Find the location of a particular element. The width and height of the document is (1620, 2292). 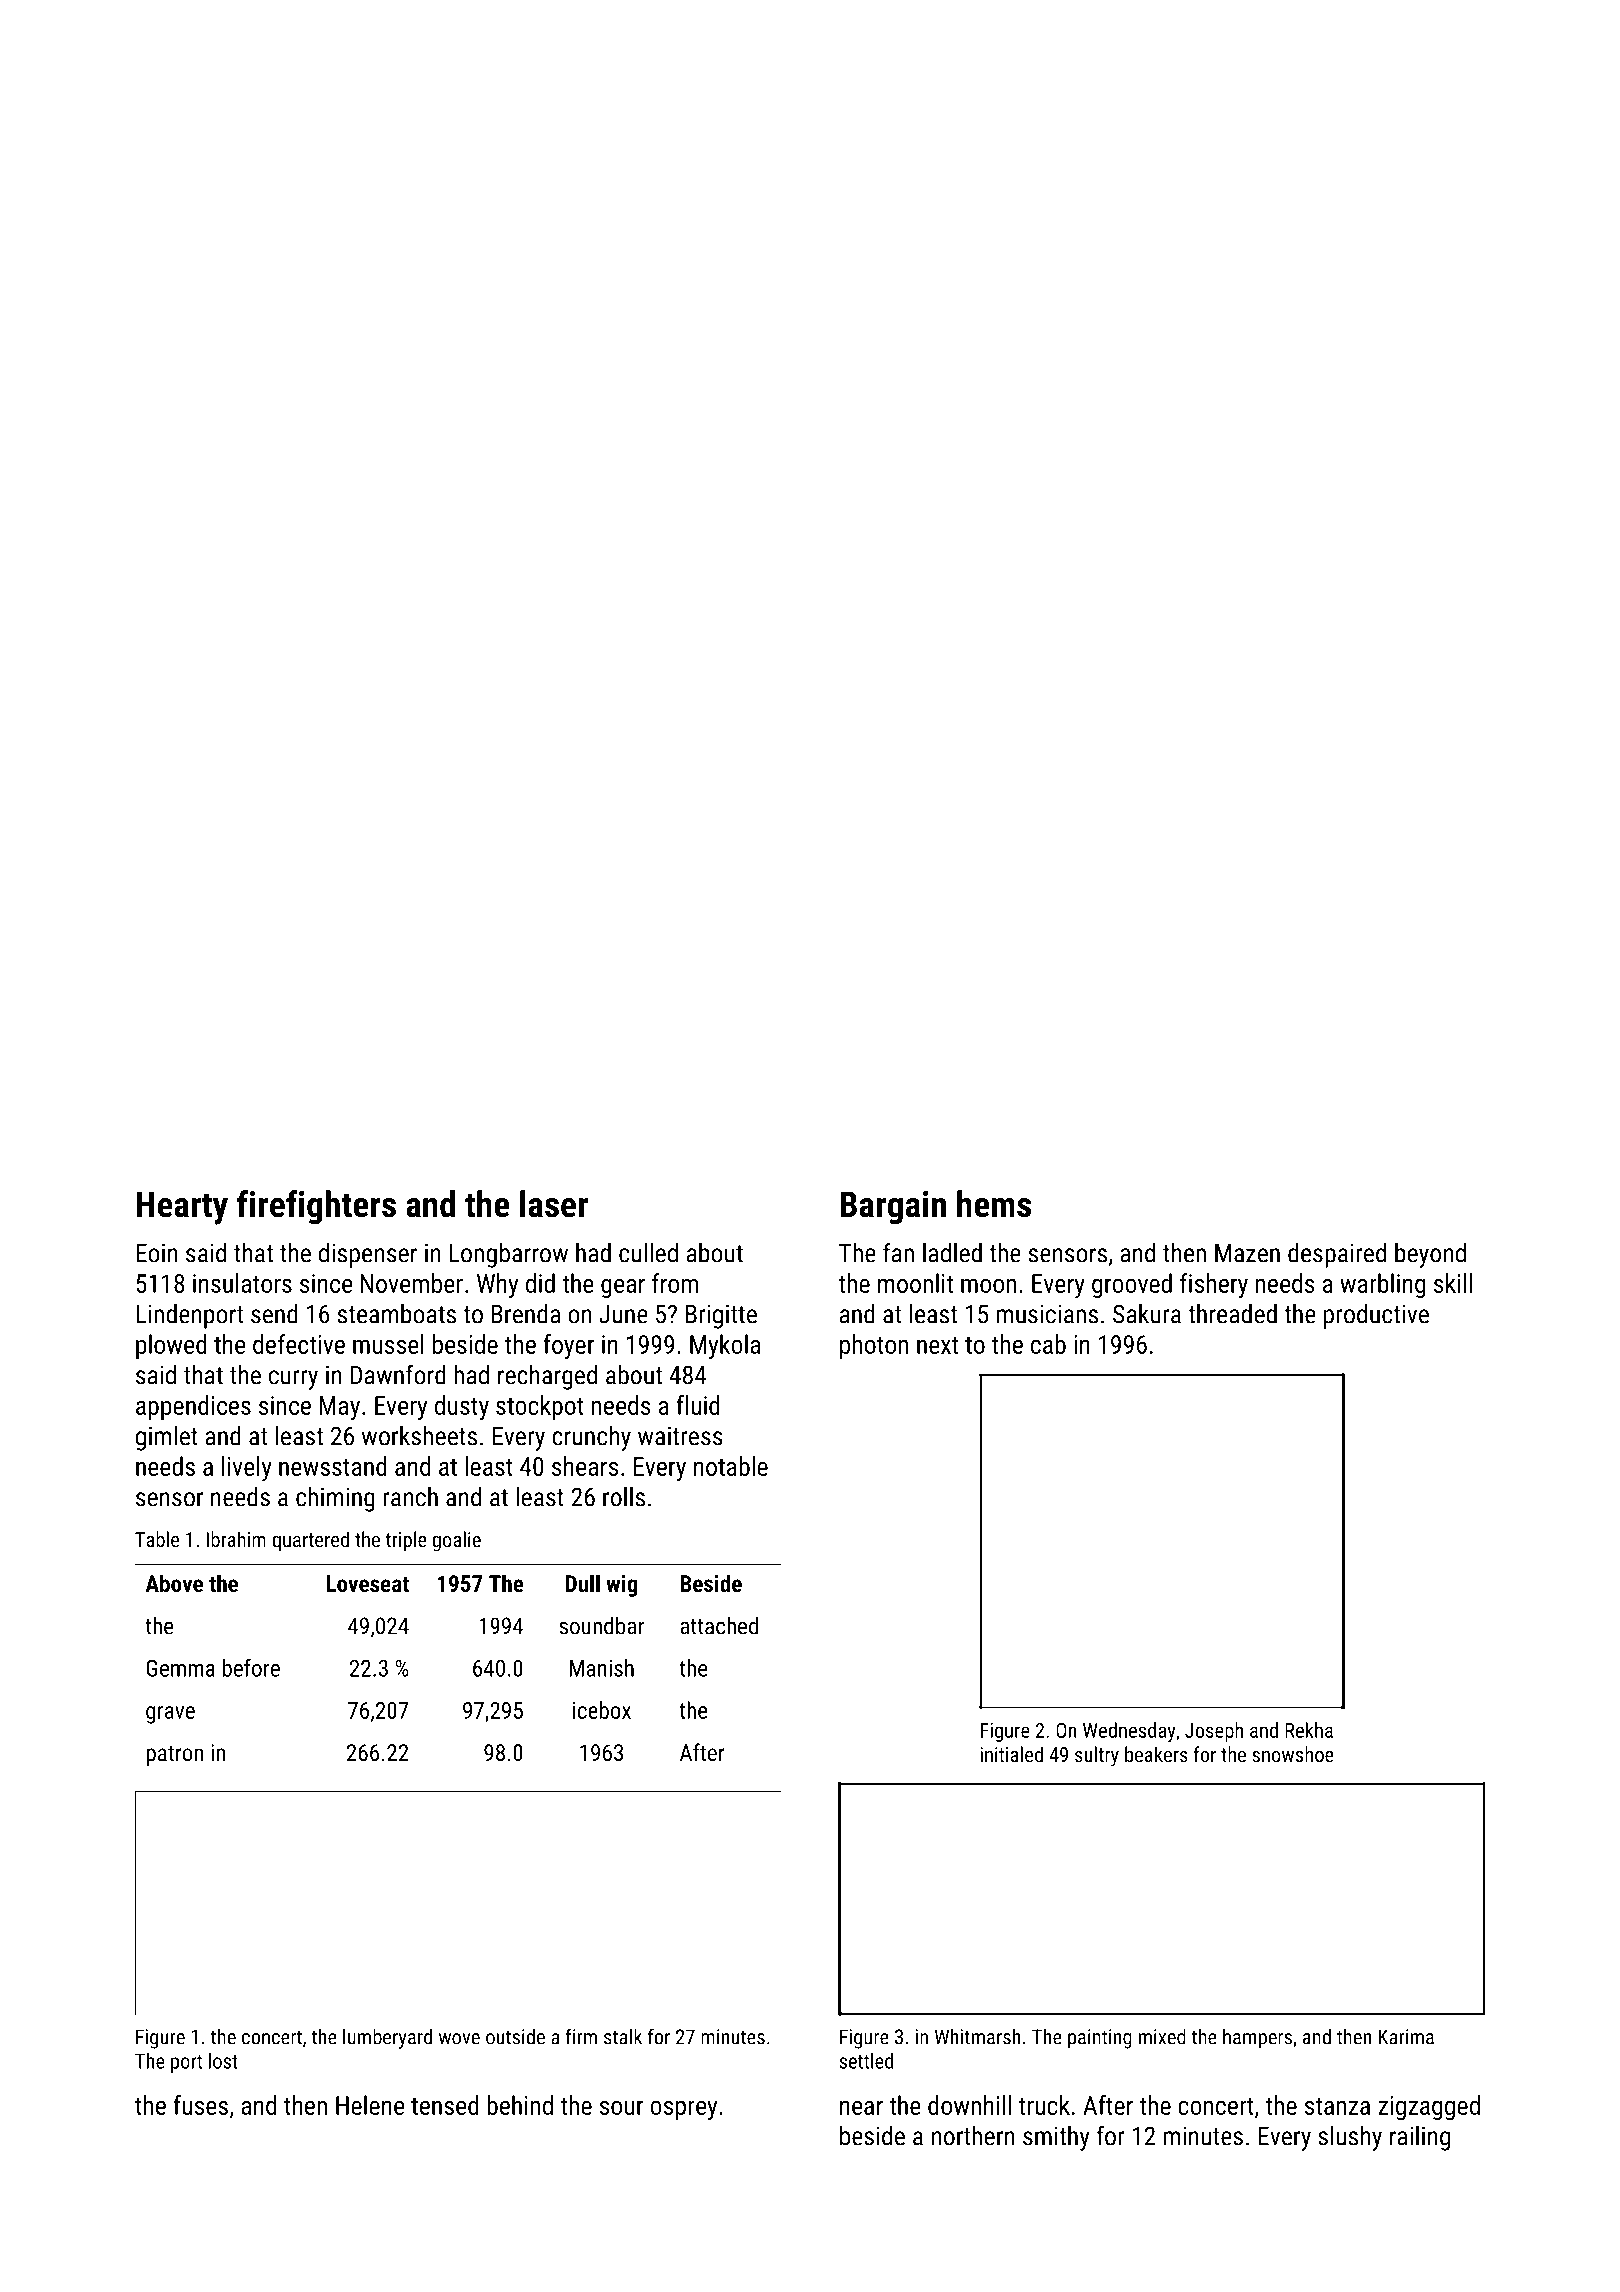

initialed is located at coordinates (1011, 1754).
